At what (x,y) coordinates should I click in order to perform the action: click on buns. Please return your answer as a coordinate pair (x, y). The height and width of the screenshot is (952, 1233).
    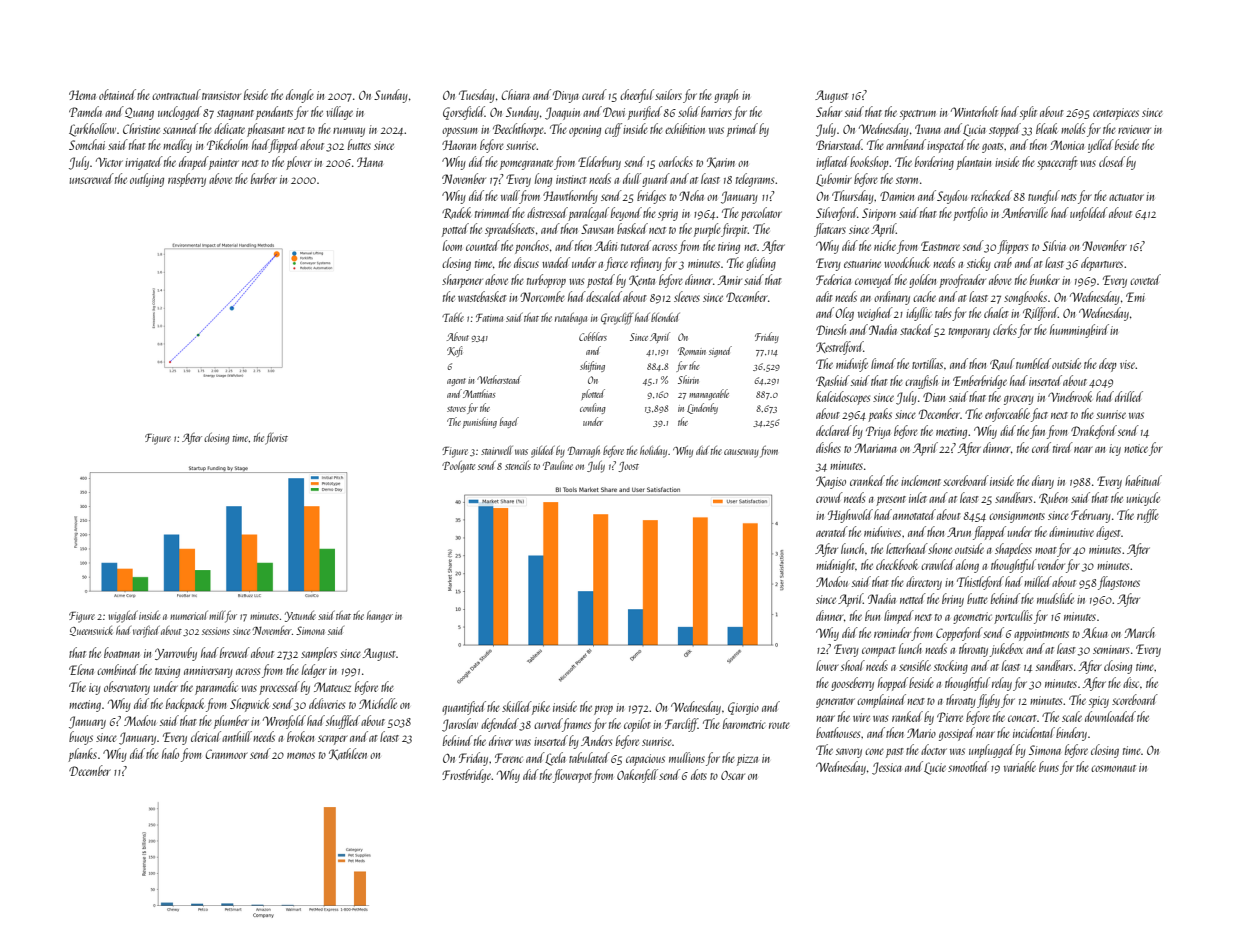
    Looking at the image, I should click on (1049, 766).
